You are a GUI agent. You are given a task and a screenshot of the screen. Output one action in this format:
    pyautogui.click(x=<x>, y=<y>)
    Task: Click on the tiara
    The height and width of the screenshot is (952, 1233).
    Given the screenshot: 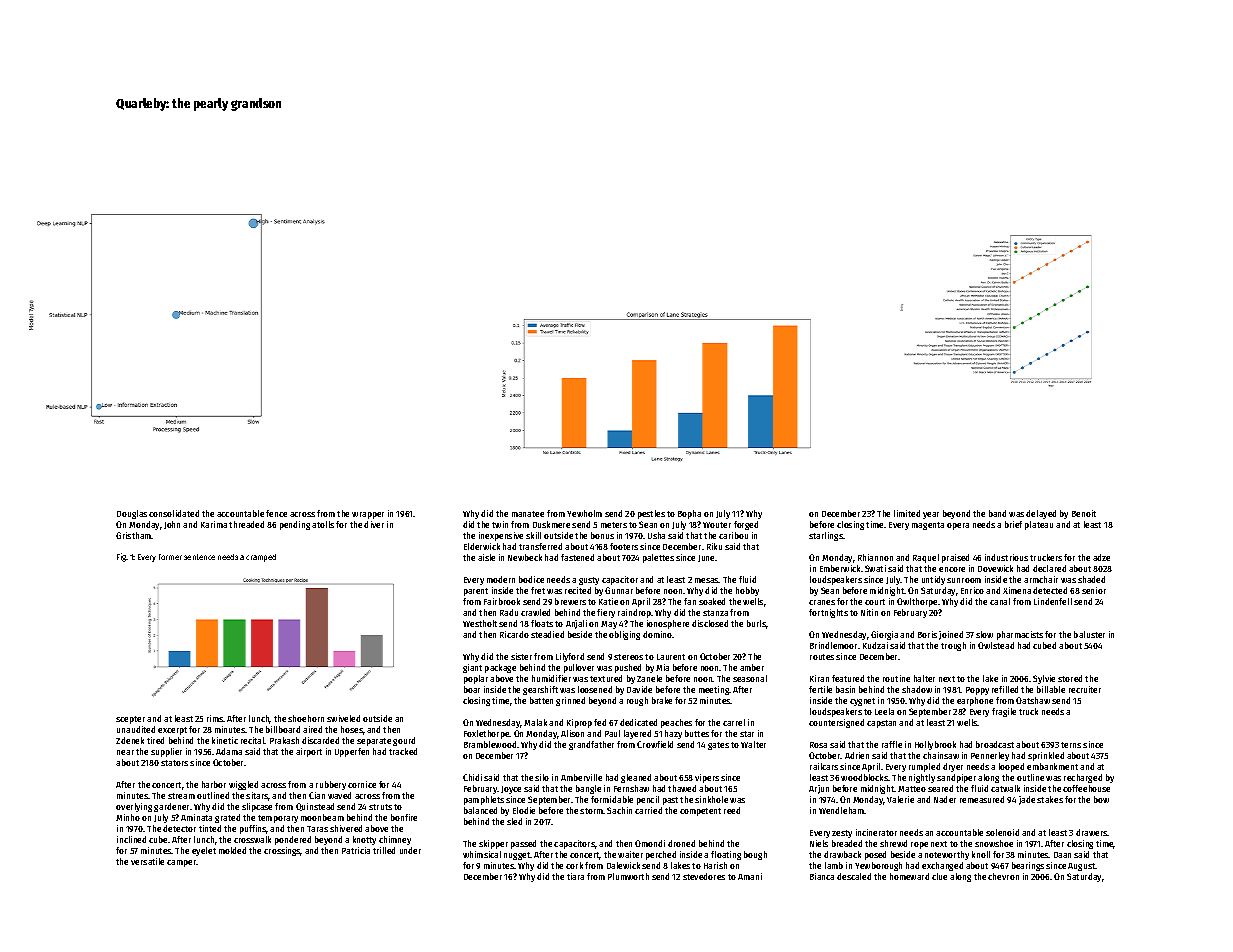 What is the action you would take?
    pyautogui.click(x=575, y=876)
